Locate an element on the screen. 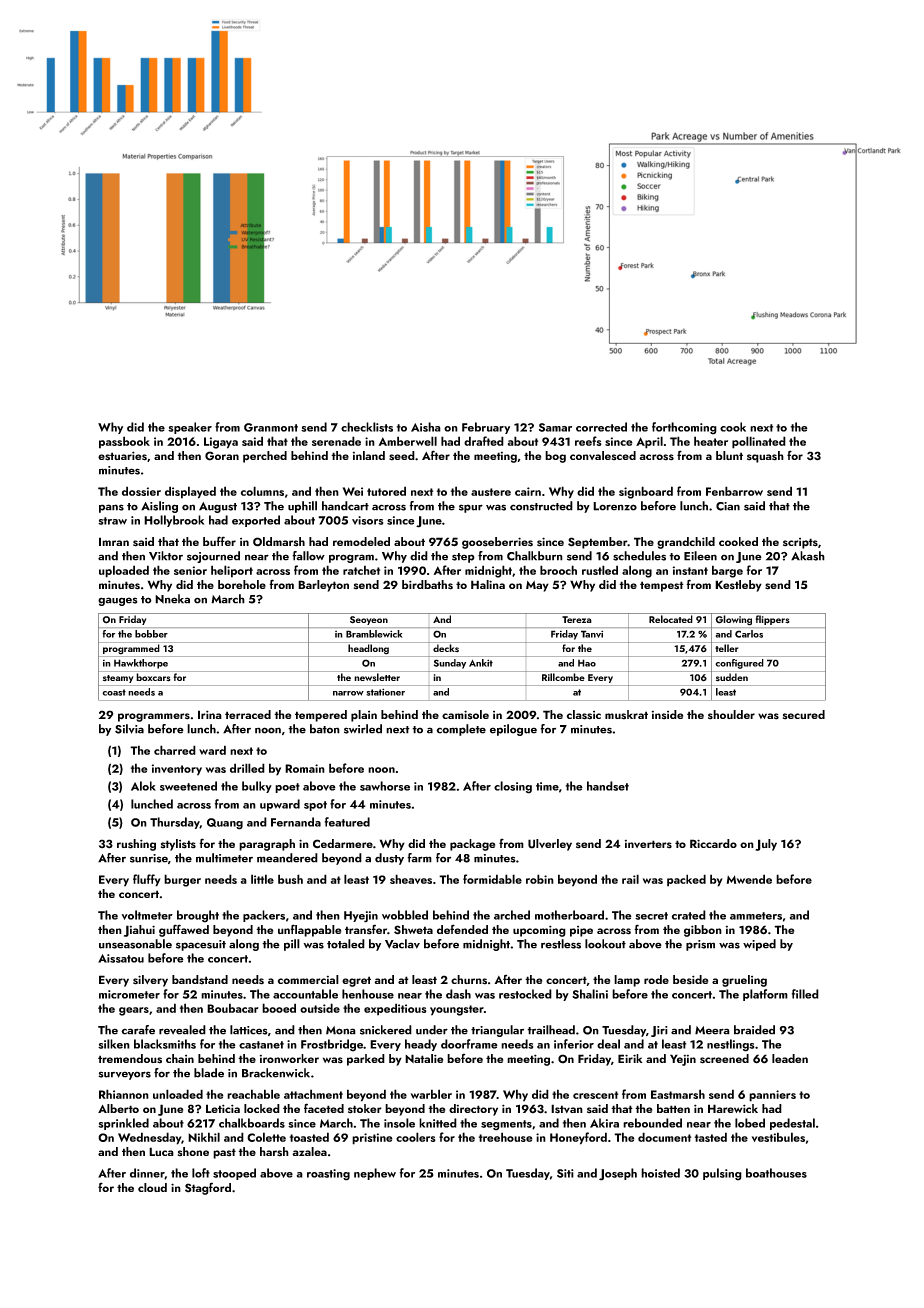  farm is located at coordinates (419, 858).
